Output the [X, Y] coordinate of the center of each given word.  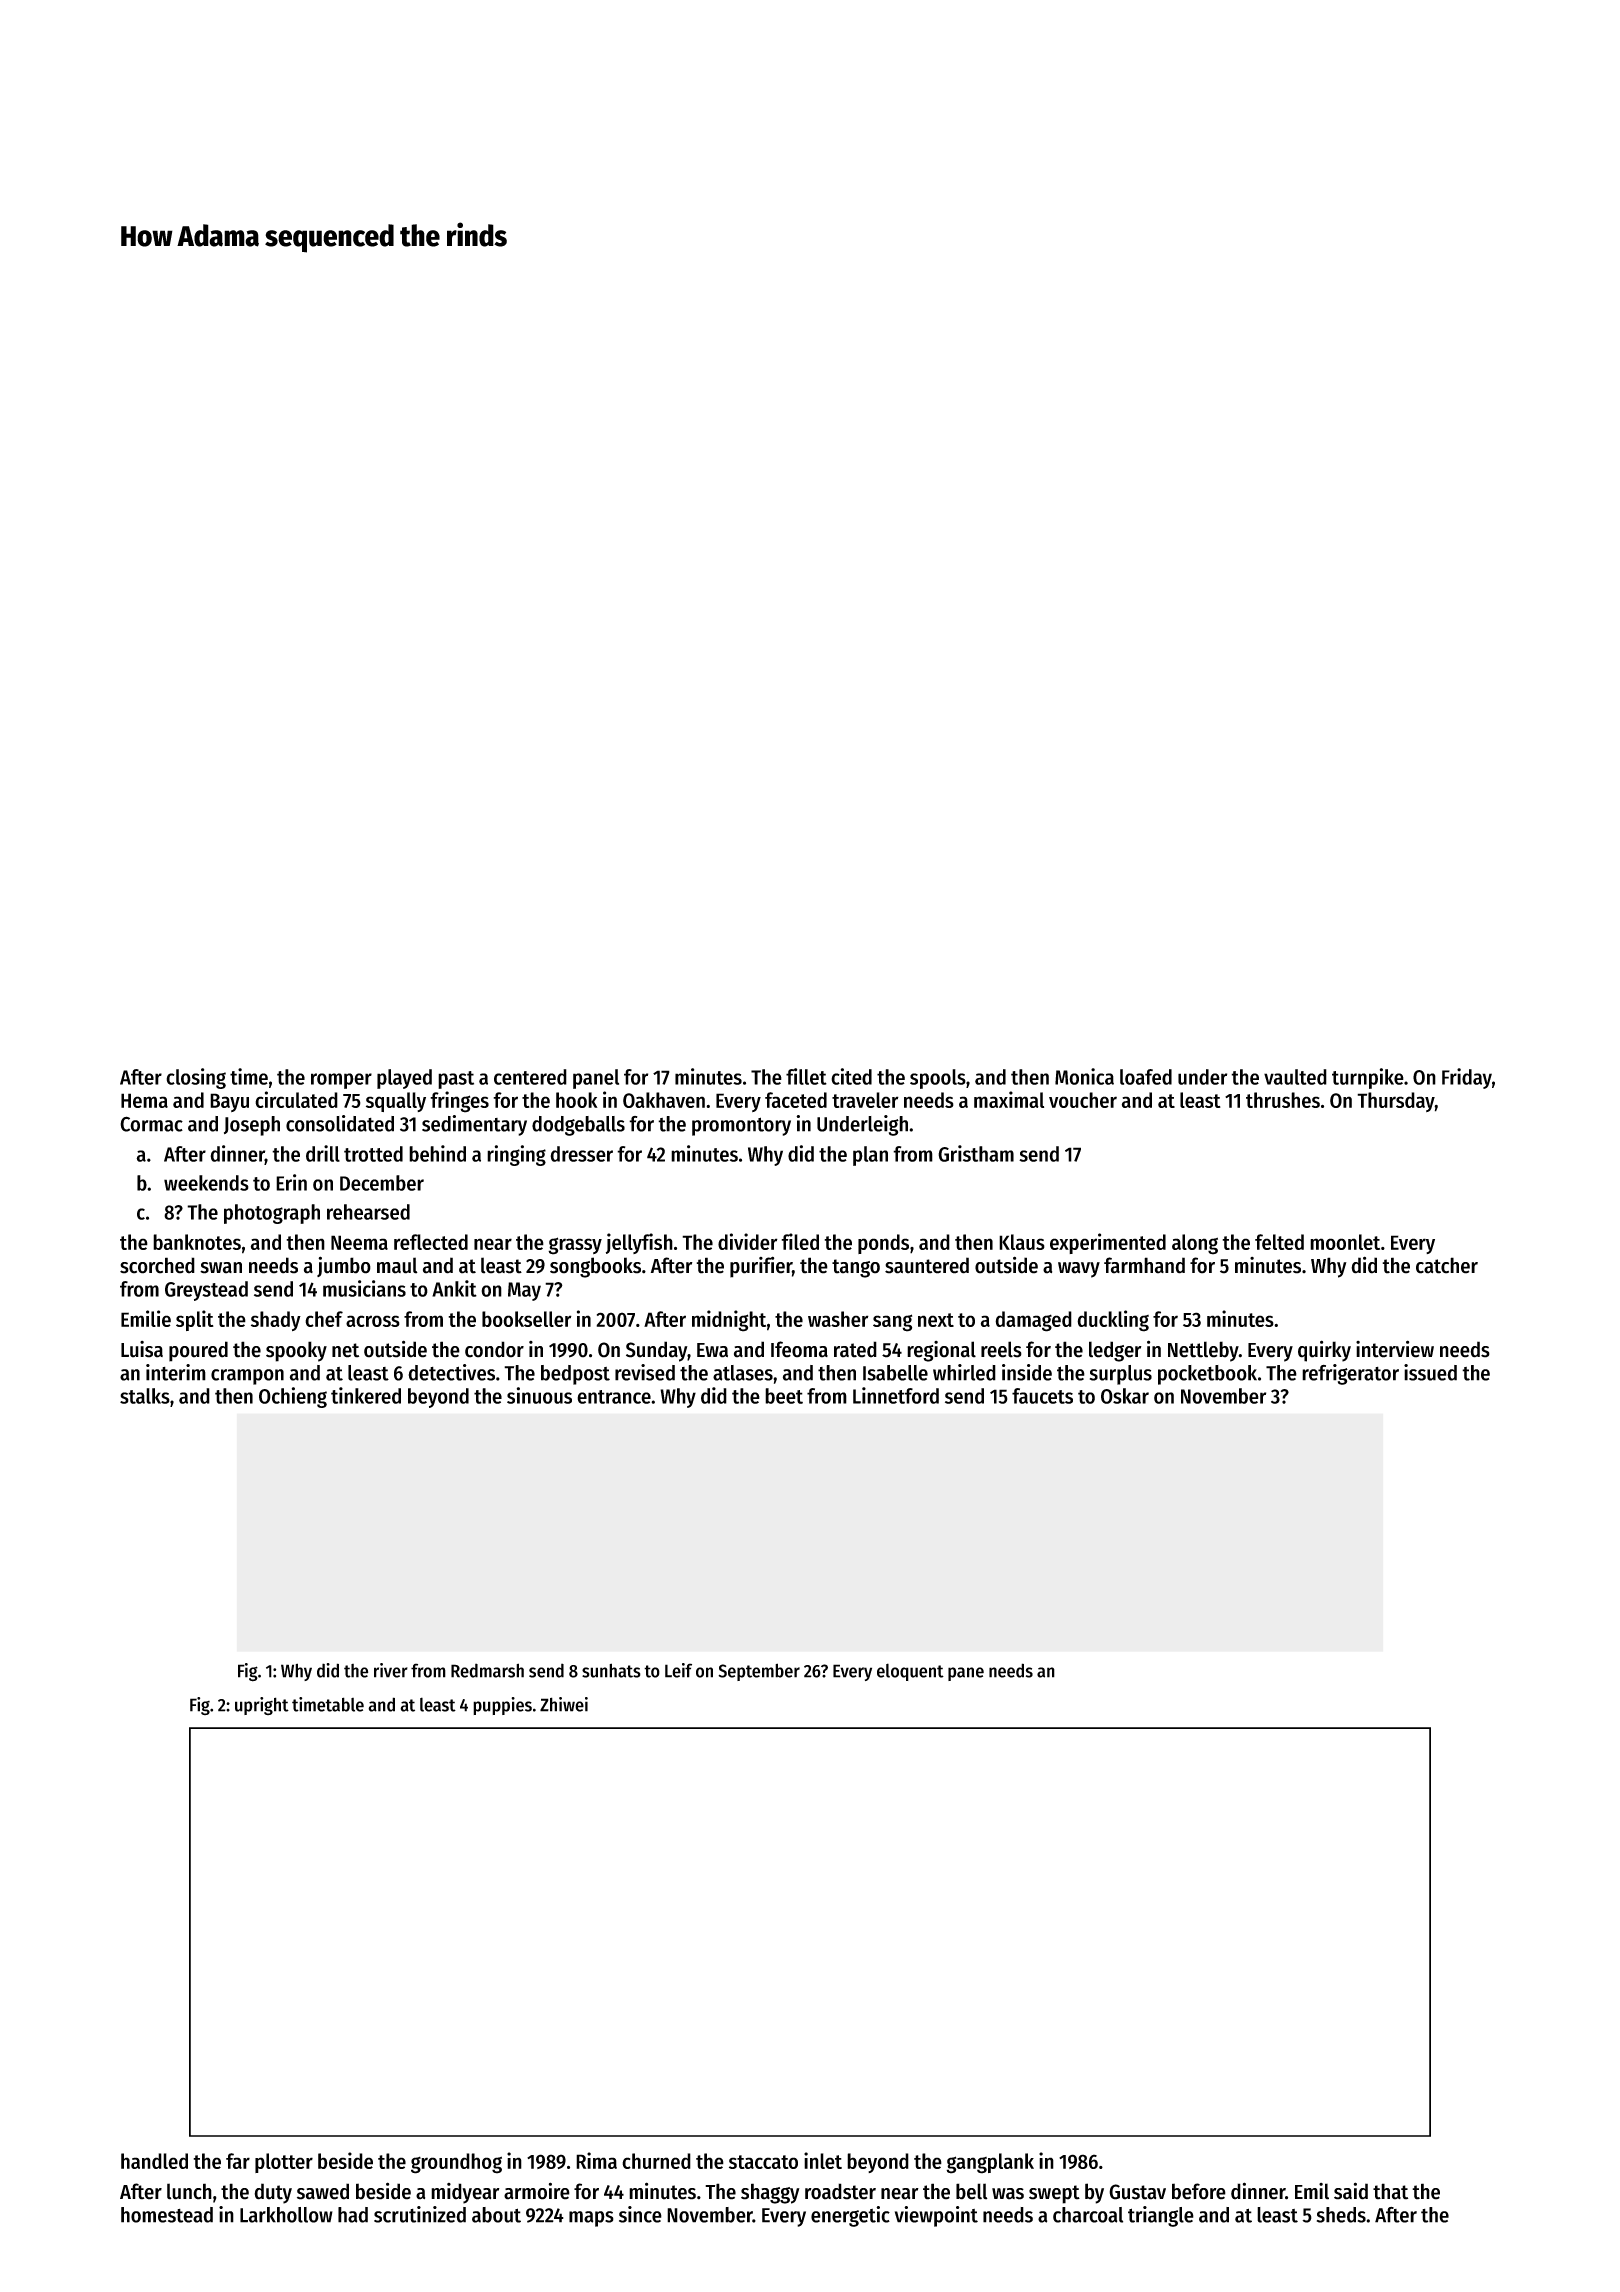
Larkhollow [286, 2215]
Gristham [976, 1153]
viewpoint [936, 2216]
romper [341, 1081]
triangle [1161, 2216]
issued [1430, 1372]
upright [262, 1706]
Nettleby [1203, 1351]
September [759, 1672]
